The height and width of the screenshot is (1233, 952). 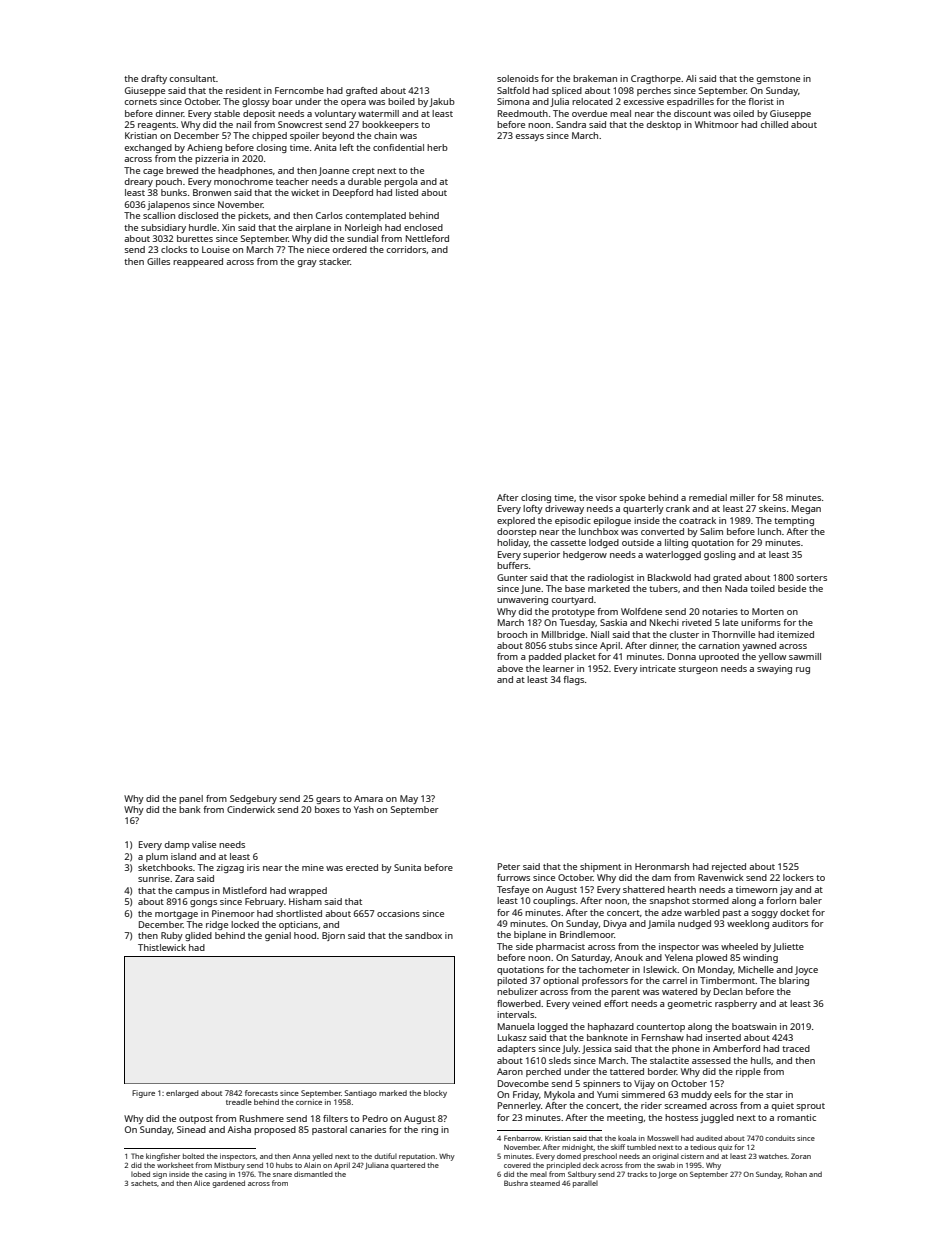 I want to click on February, so click(x=264, y=902).
